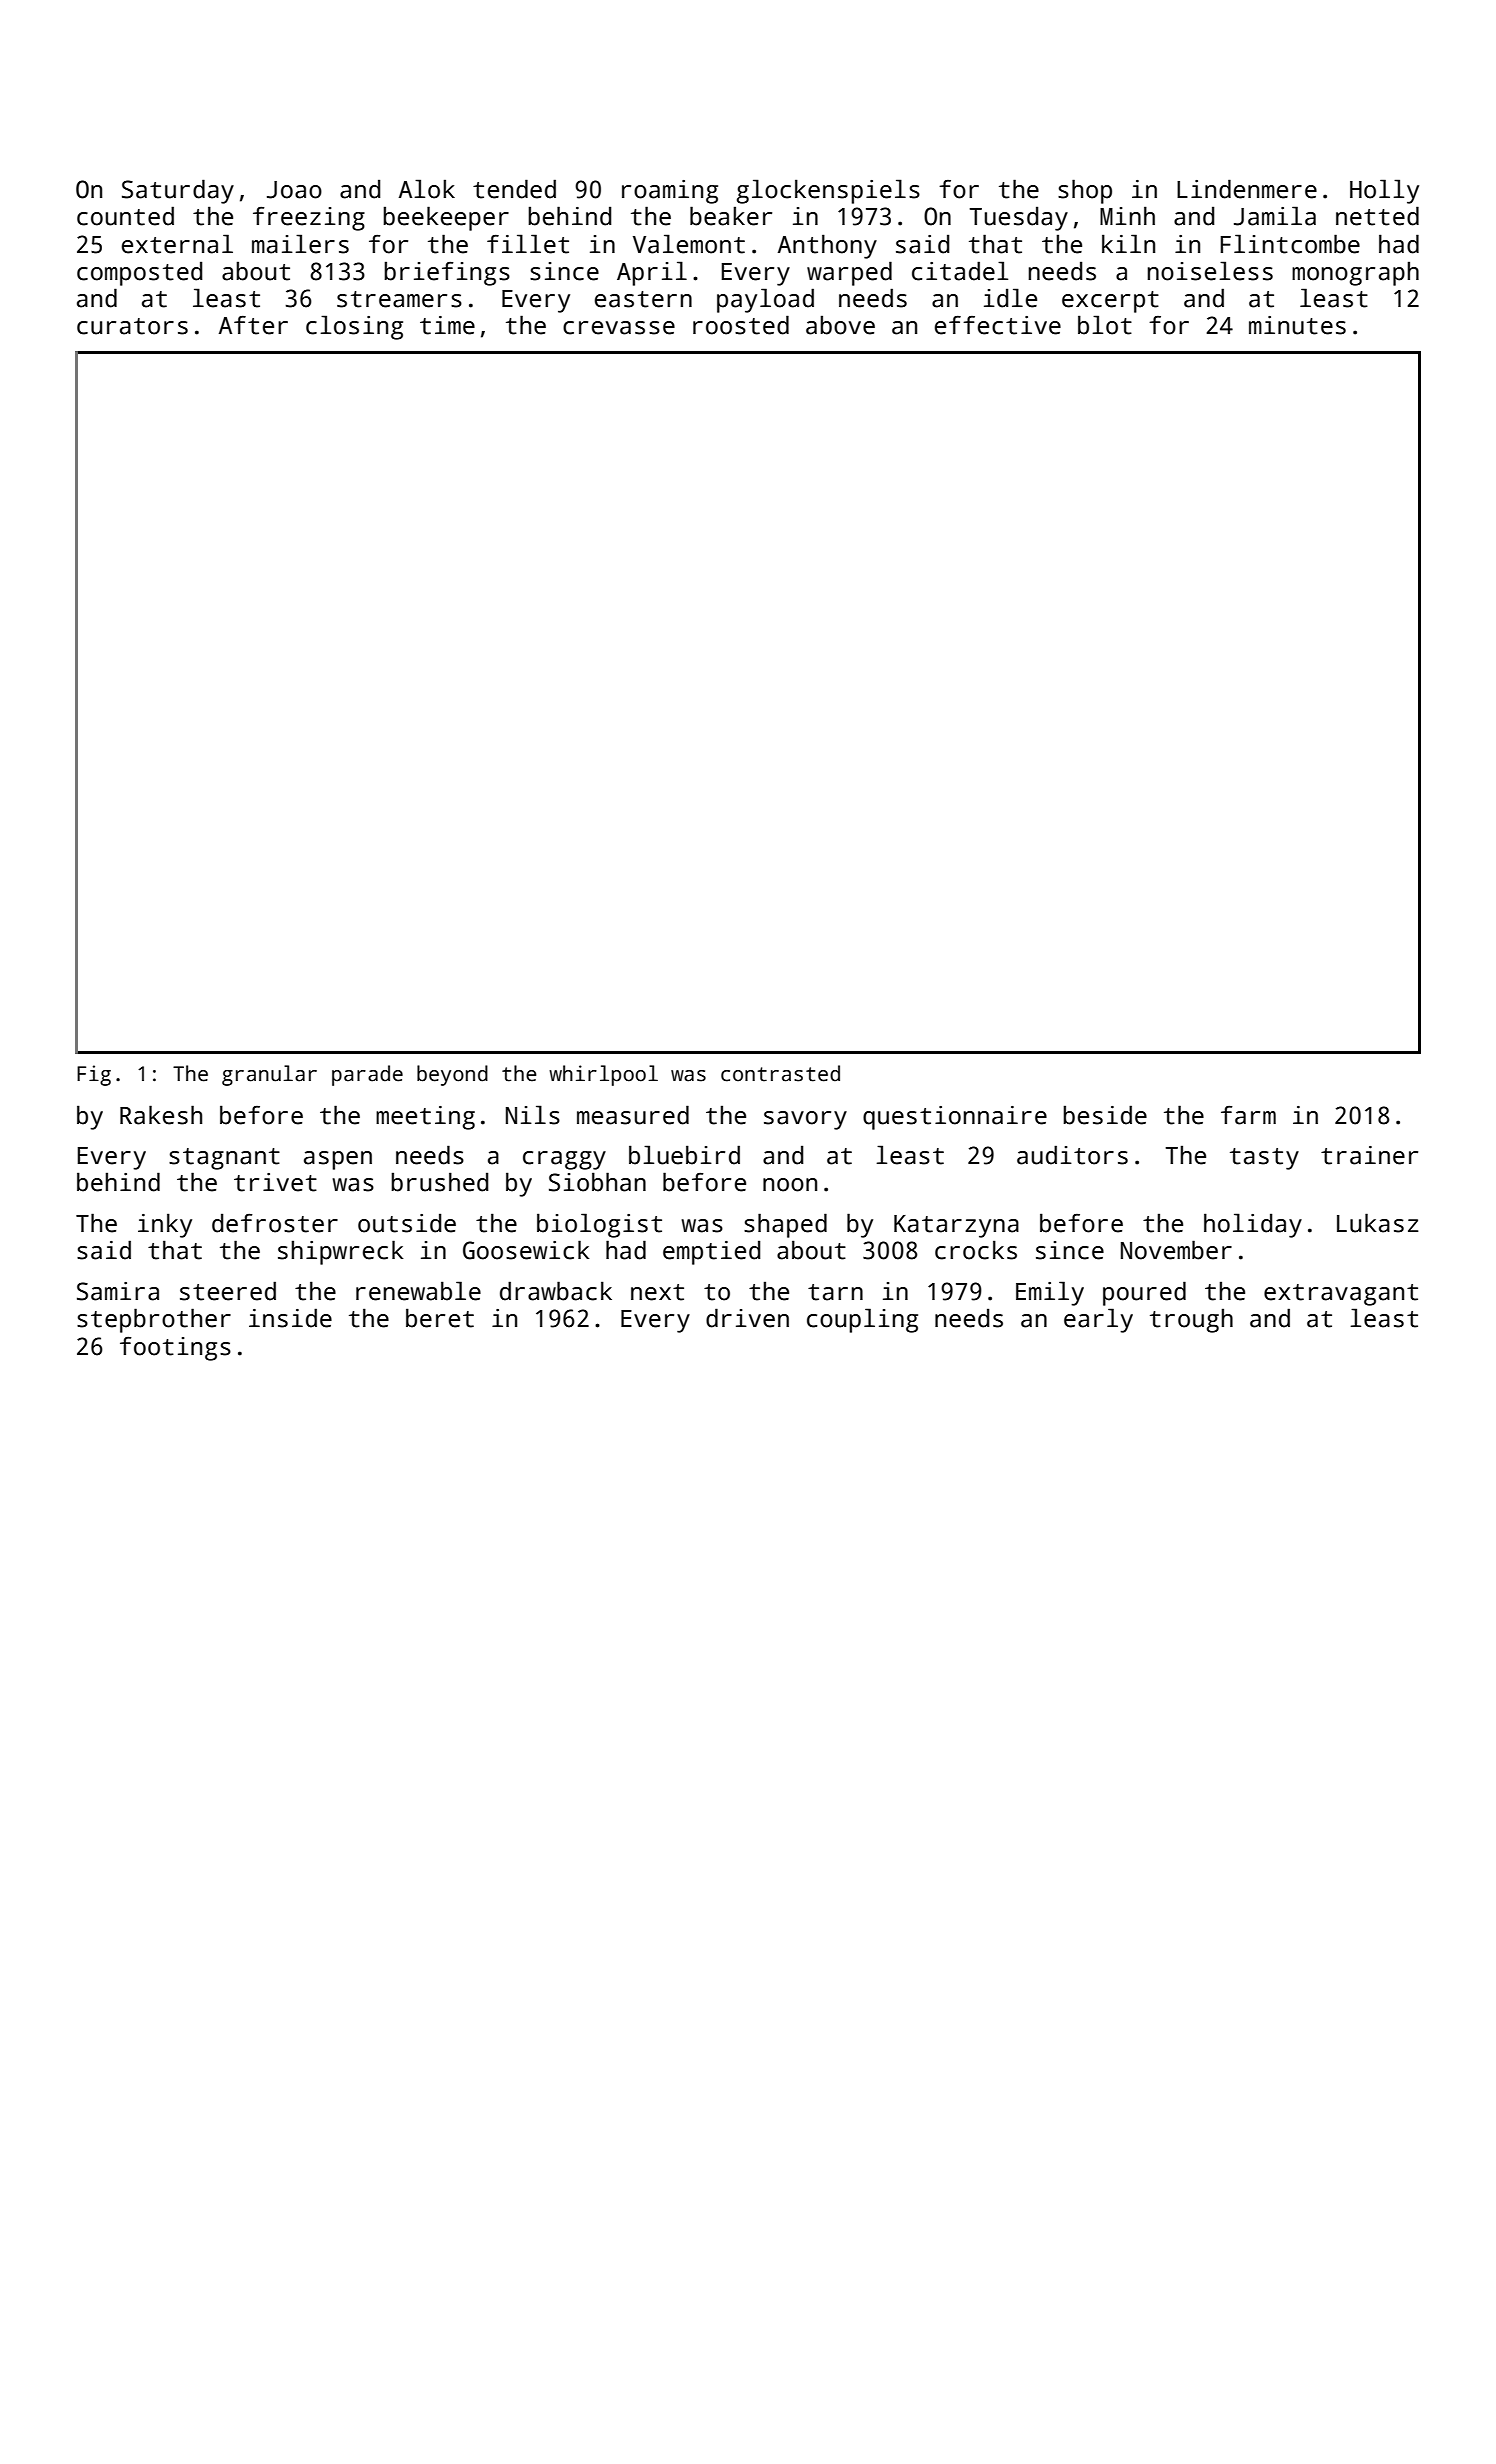 The height and width of the screenshot is (2464, 1496). Describe the element at coordinates (780, 1073) in the screenshot. I see `contrasted` at that location.
